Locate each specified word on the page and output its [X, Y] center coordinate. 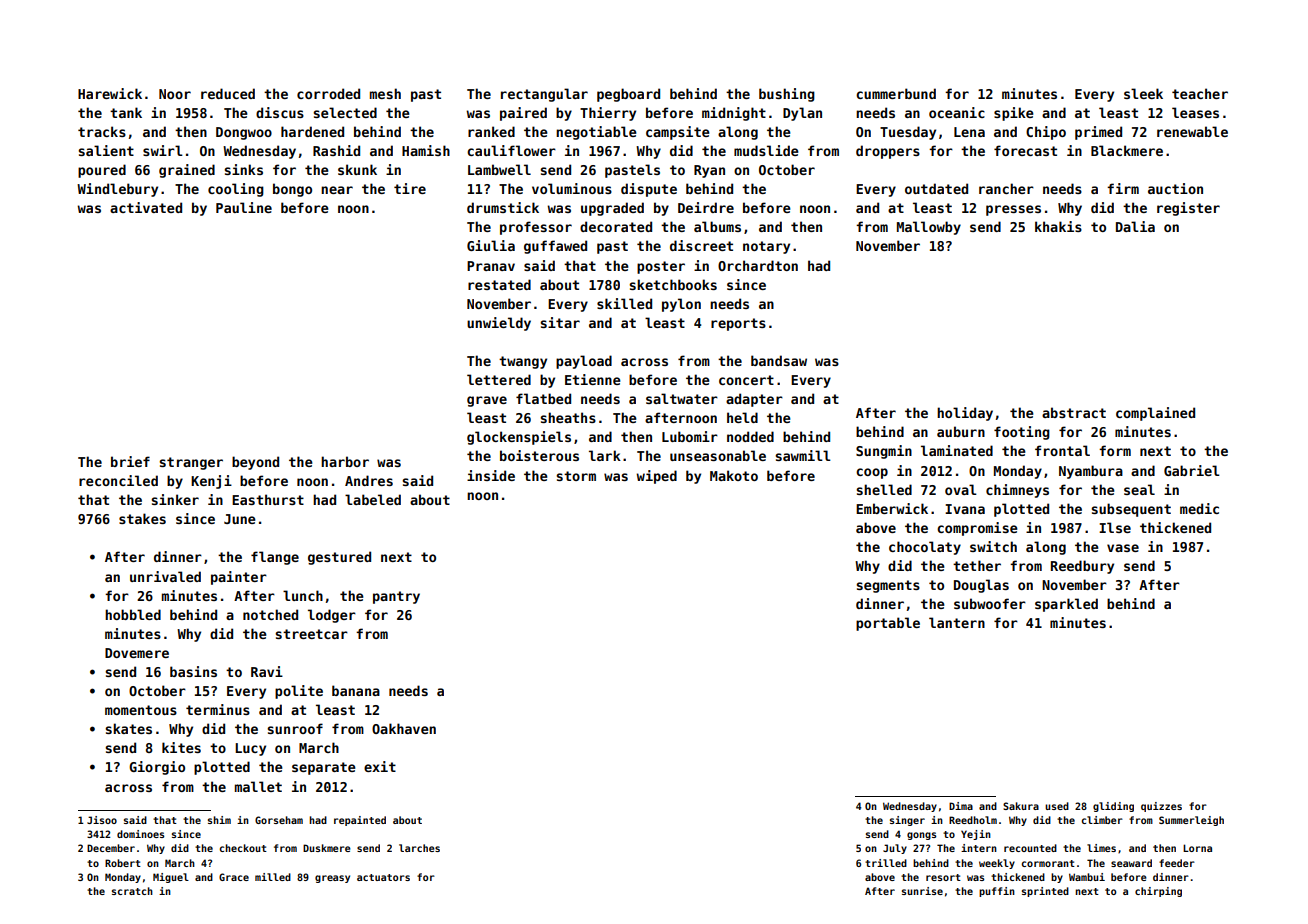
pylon [681, 305]
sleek [1143, 93]
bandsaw [779, 360]
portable [888, 624]
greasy [332, 879]
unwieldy [499, 324]
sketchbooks [673, 284]
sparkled [1066, 605]
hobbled [133, 614]
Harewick [110, 93]
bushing [787, 95]
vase [1123, 548]
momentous [141, 710]
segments [888, 586]
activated [146, 207]
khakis [1058, 226]
